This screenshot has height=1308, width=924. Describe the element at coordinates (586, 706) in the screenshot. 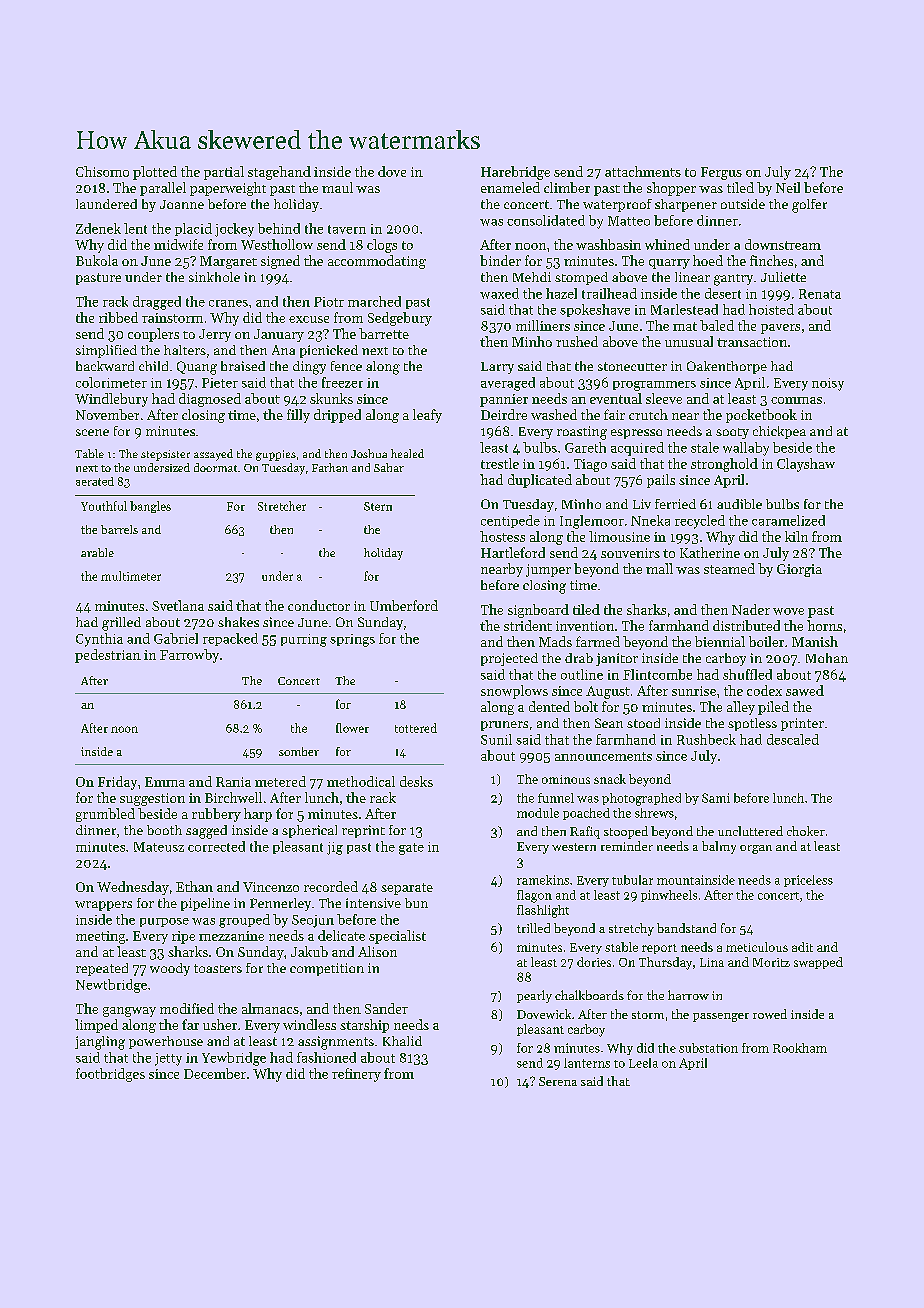

I see `bolt` at that location.
